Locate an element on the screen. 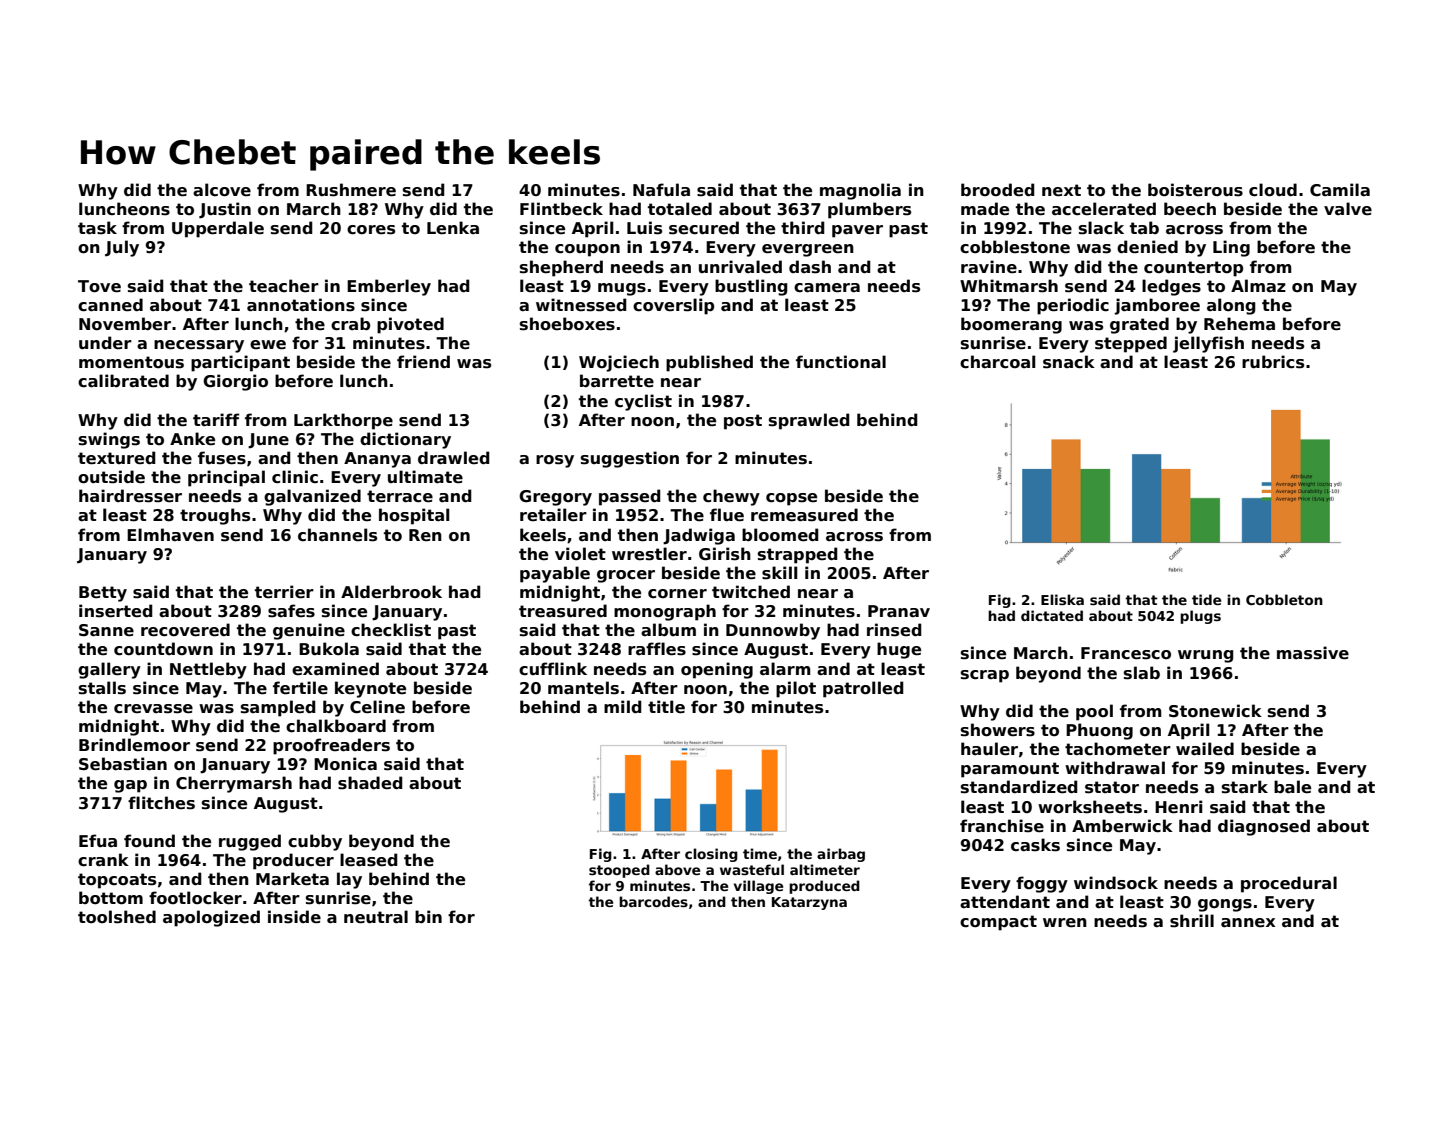  witnessed is located at coordinates (581, 305).
